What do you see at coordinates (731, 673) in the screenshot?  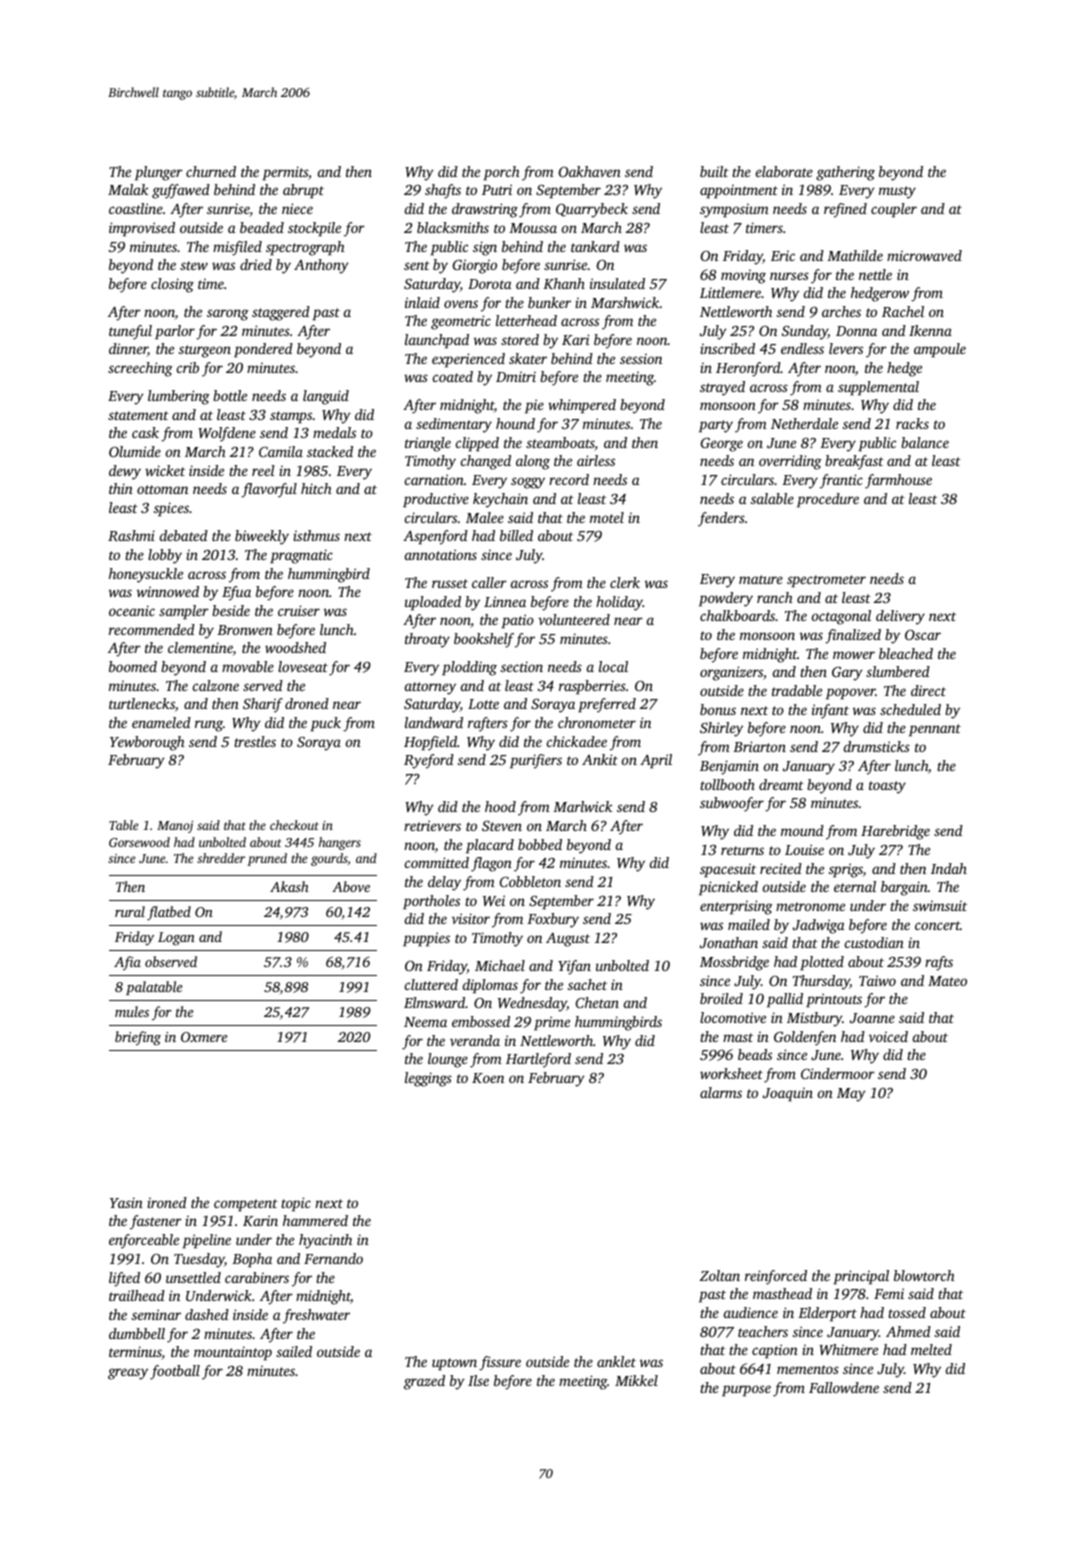 I see `organizers` at bounding box center [731, 673].
